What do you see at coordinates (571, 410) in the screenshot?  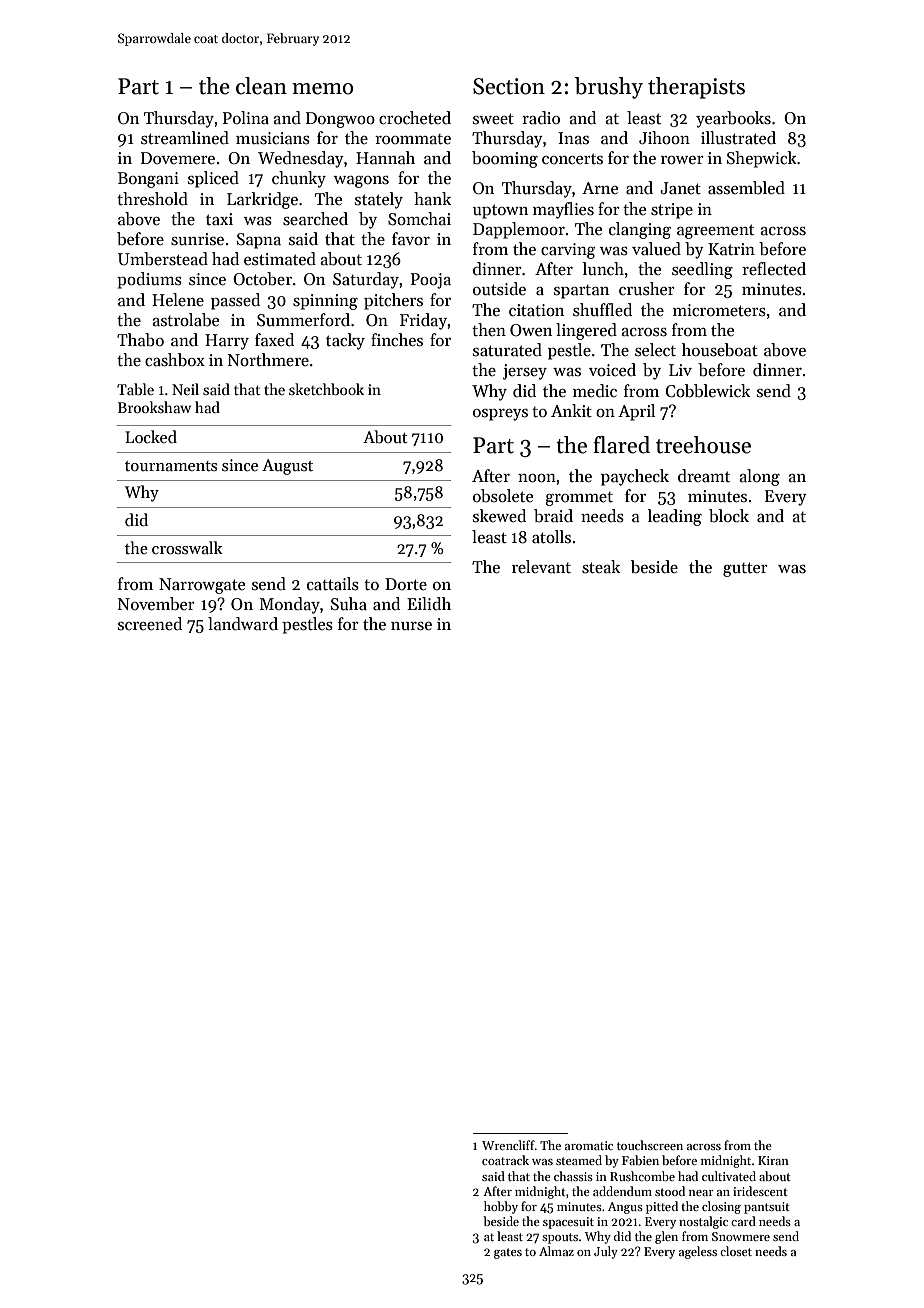 I see `Ankit` at bounding box center [571, 410].
